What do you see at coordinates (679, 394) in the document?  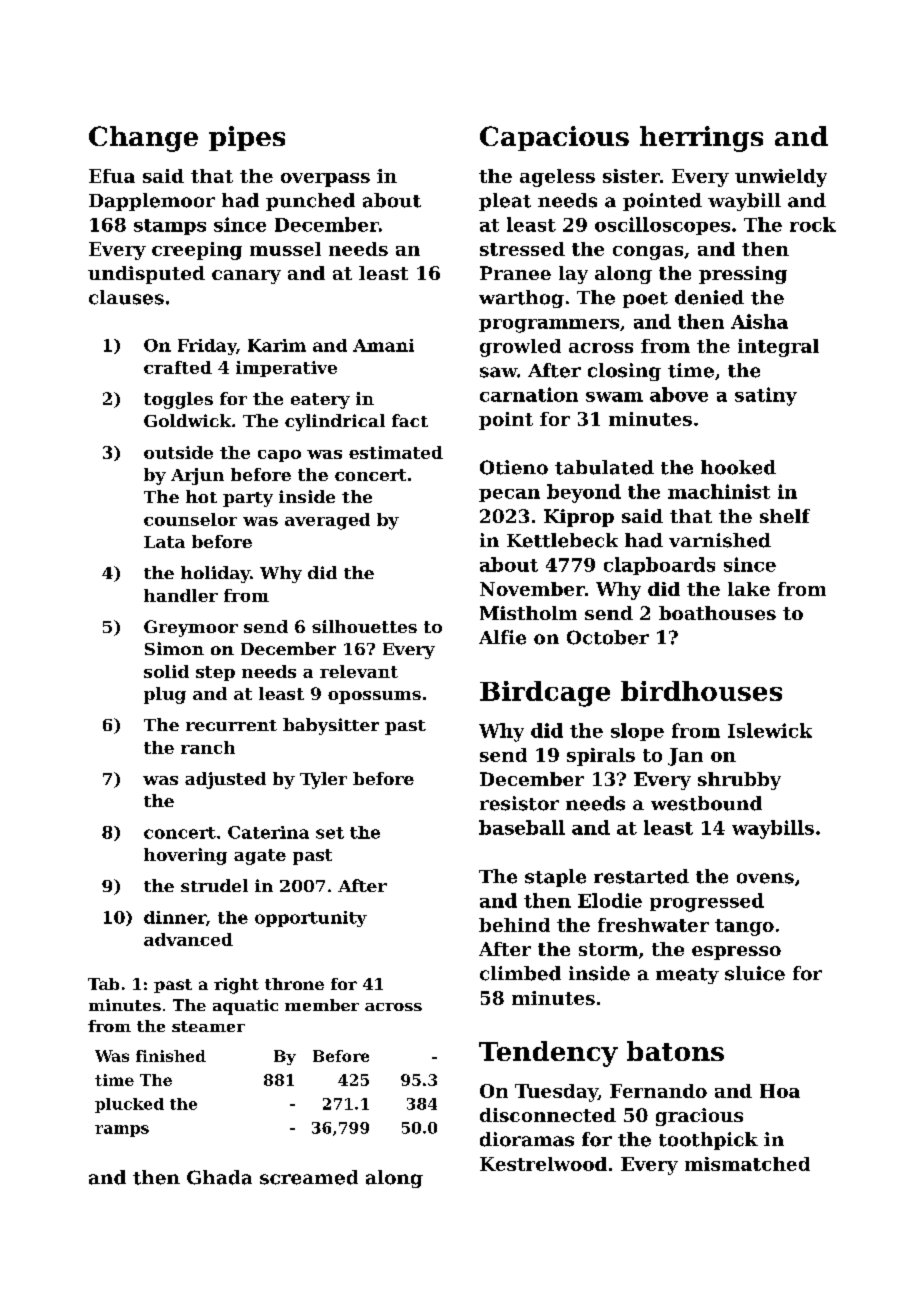 I see `above` at bounding box center [679, 394].
